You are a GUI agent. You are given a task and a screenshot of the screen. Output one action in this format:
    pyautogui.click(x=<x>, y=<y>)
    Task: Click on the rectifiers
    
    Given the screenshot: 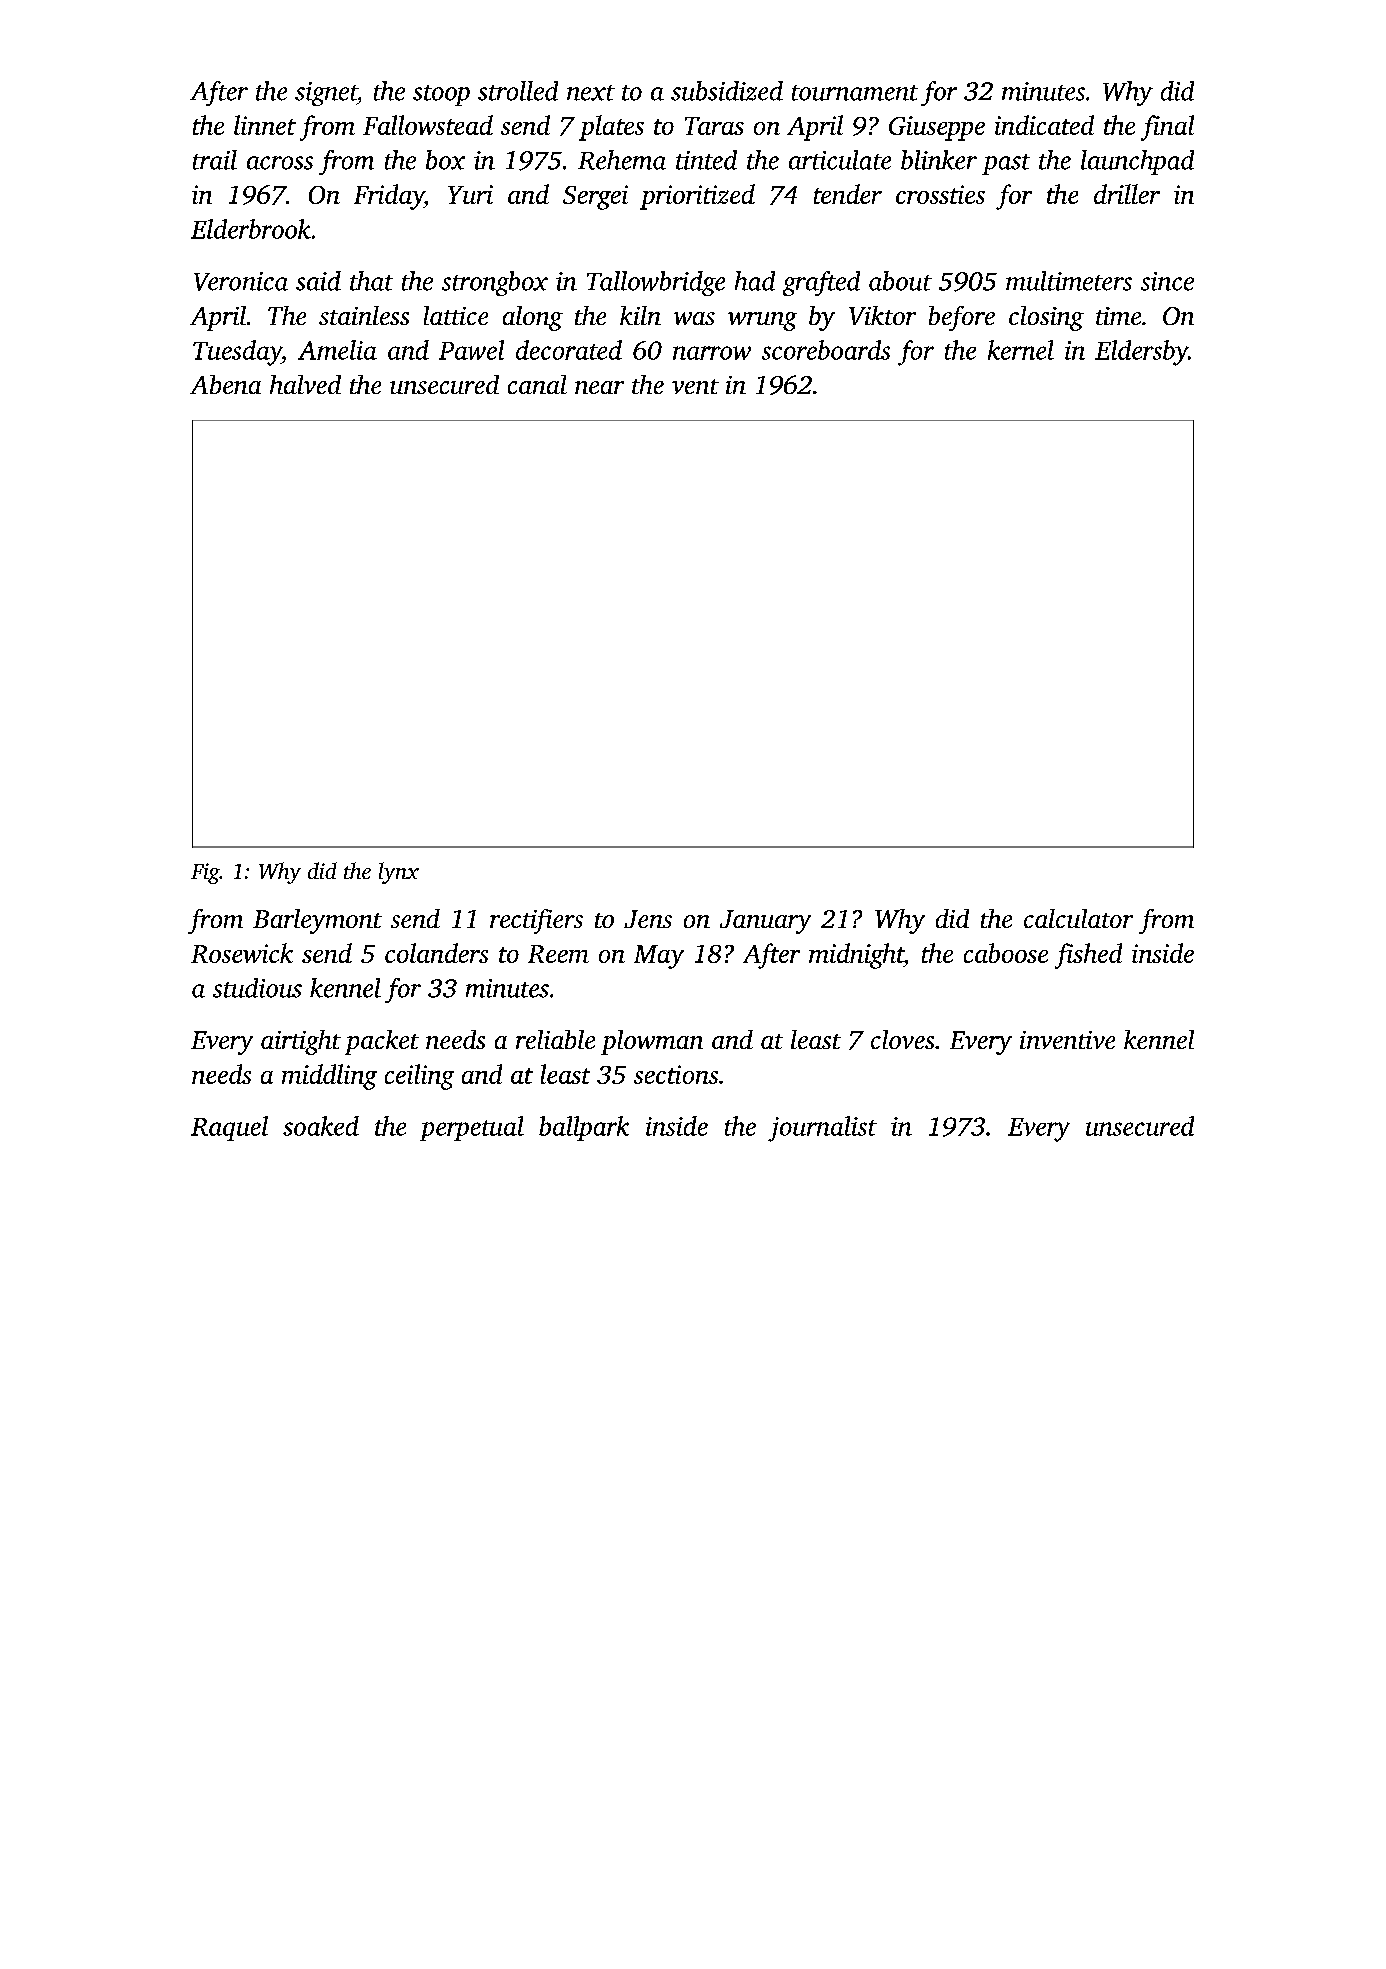 What is the action you would take?
    pyautogui.click(x=536, y=921)
